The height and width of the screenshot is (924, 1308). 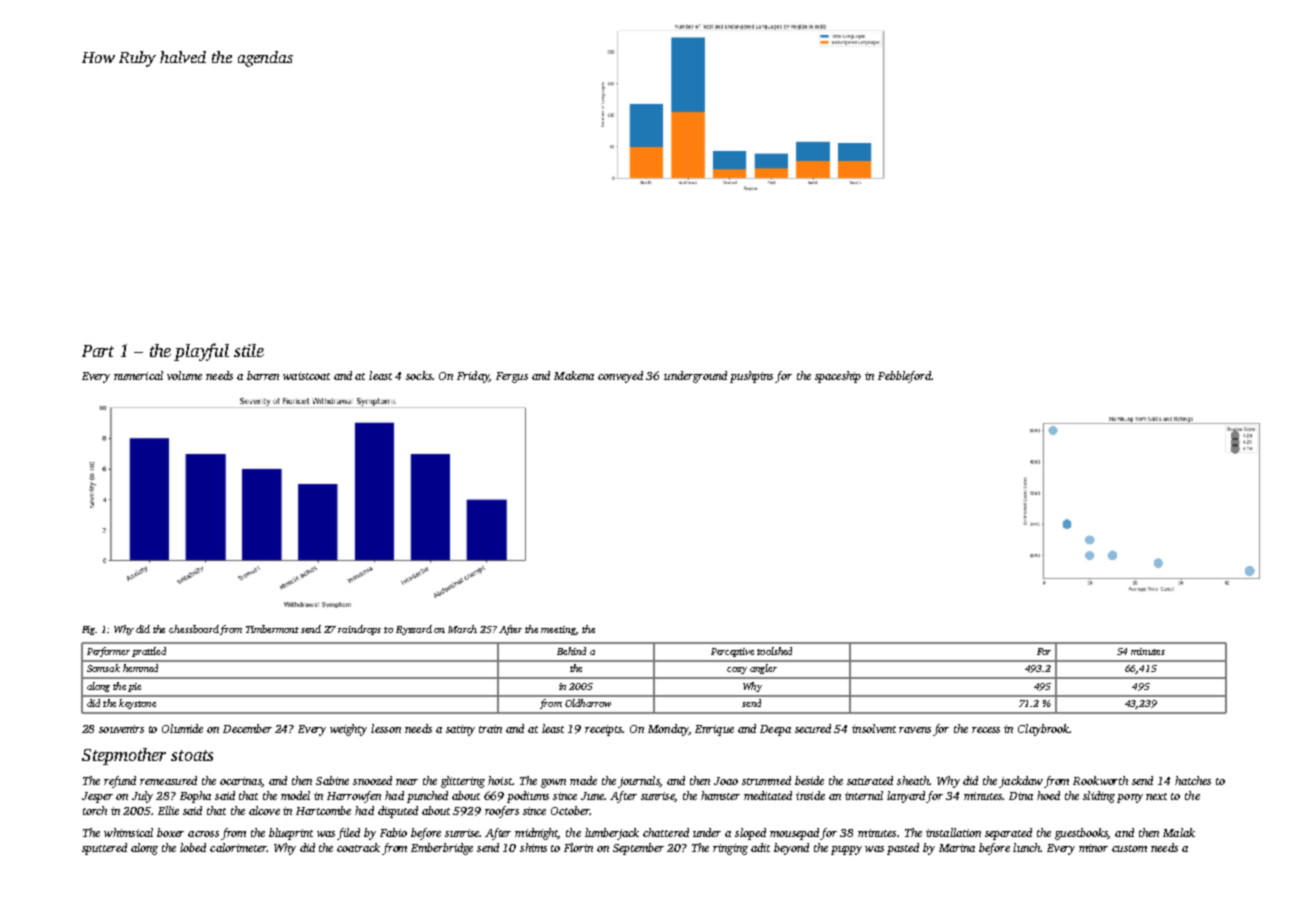 What do you see at coordinates (574, 375) in the screenshot?
I see `Makena` at bounding box center [574, 375].
